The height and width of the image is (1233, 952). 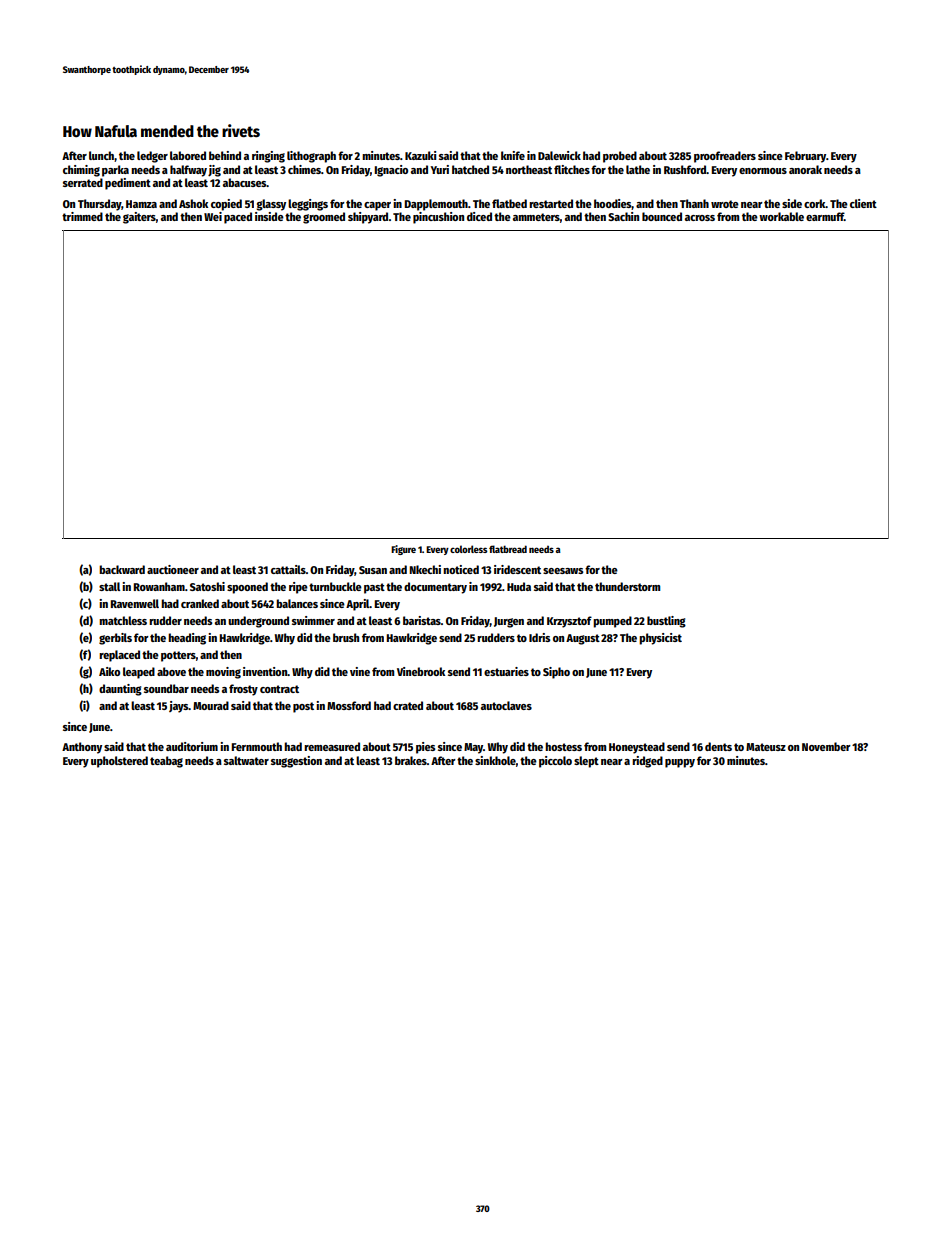 What do you see at coordinates (368, 218) in the image?
I see `shipyard` at bounding box center [368, 218].
